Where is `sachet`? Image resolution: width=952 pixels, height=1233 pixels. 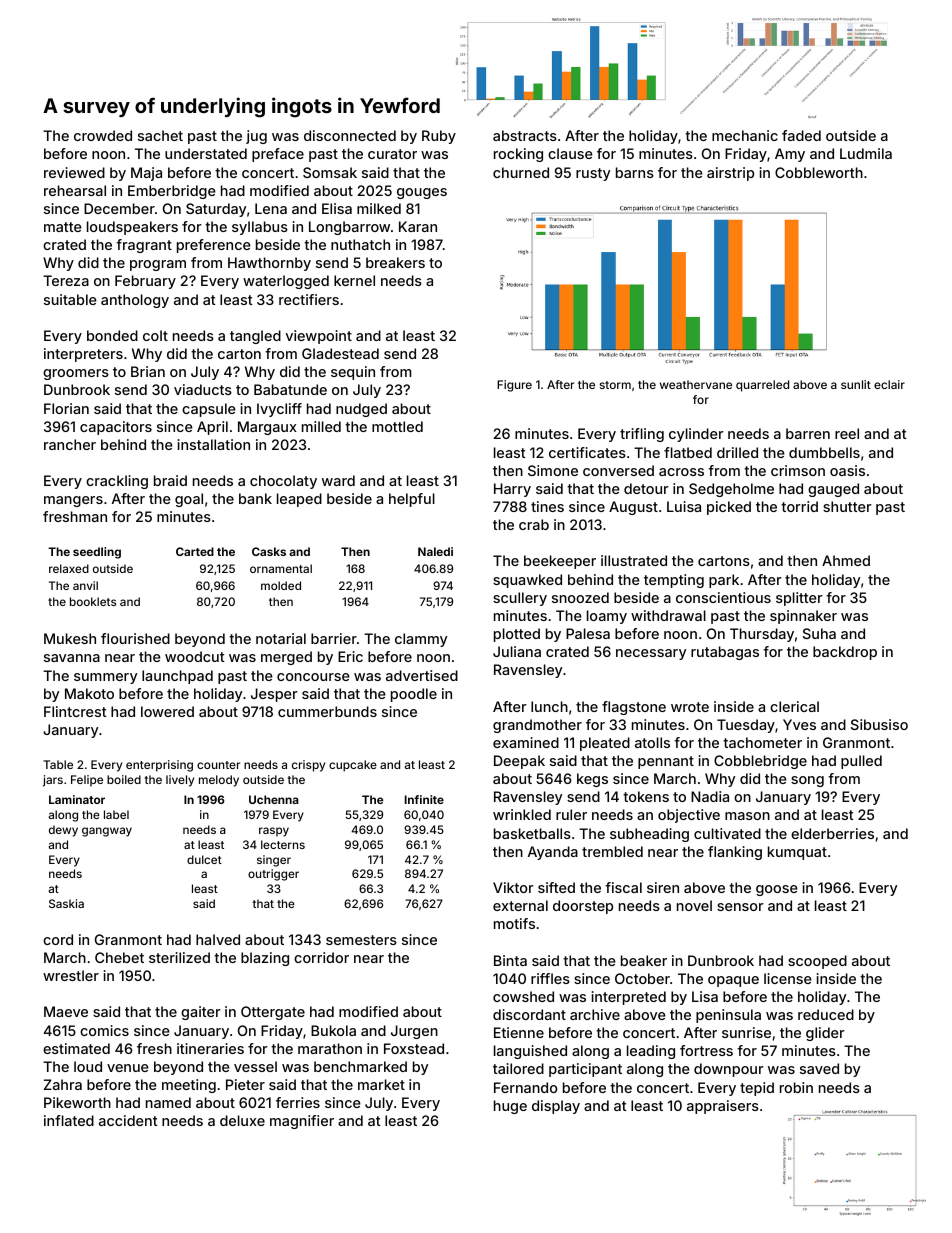 sachet is located at coordinates (160, 135).
